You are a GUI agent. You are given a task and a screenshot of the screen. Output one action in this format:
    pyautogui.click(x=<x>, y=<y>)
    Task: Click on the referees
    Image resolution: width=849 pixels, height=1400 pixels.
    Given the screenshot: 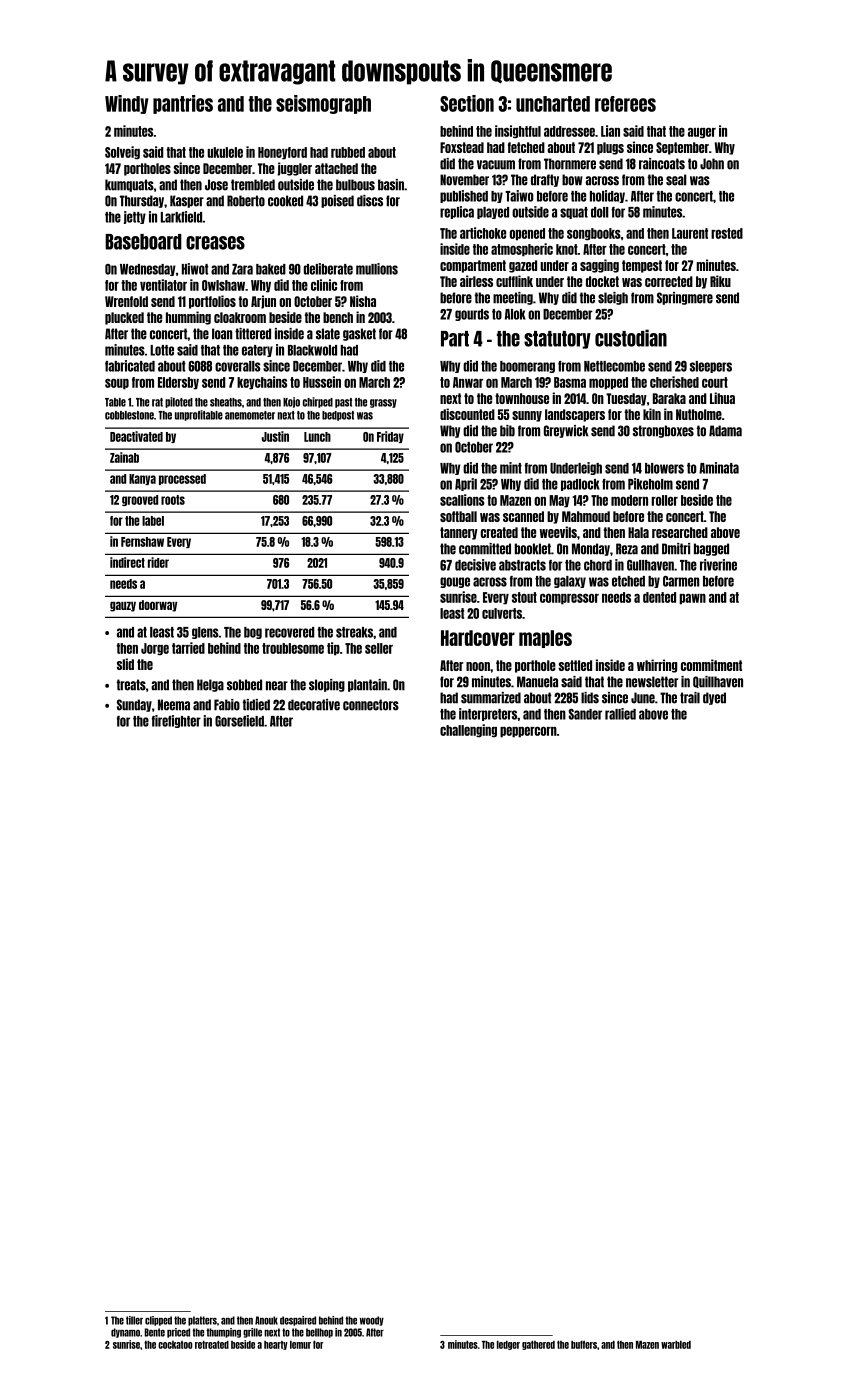 What is the action you would take?
    pyautogui.click(x=625, y=104)
